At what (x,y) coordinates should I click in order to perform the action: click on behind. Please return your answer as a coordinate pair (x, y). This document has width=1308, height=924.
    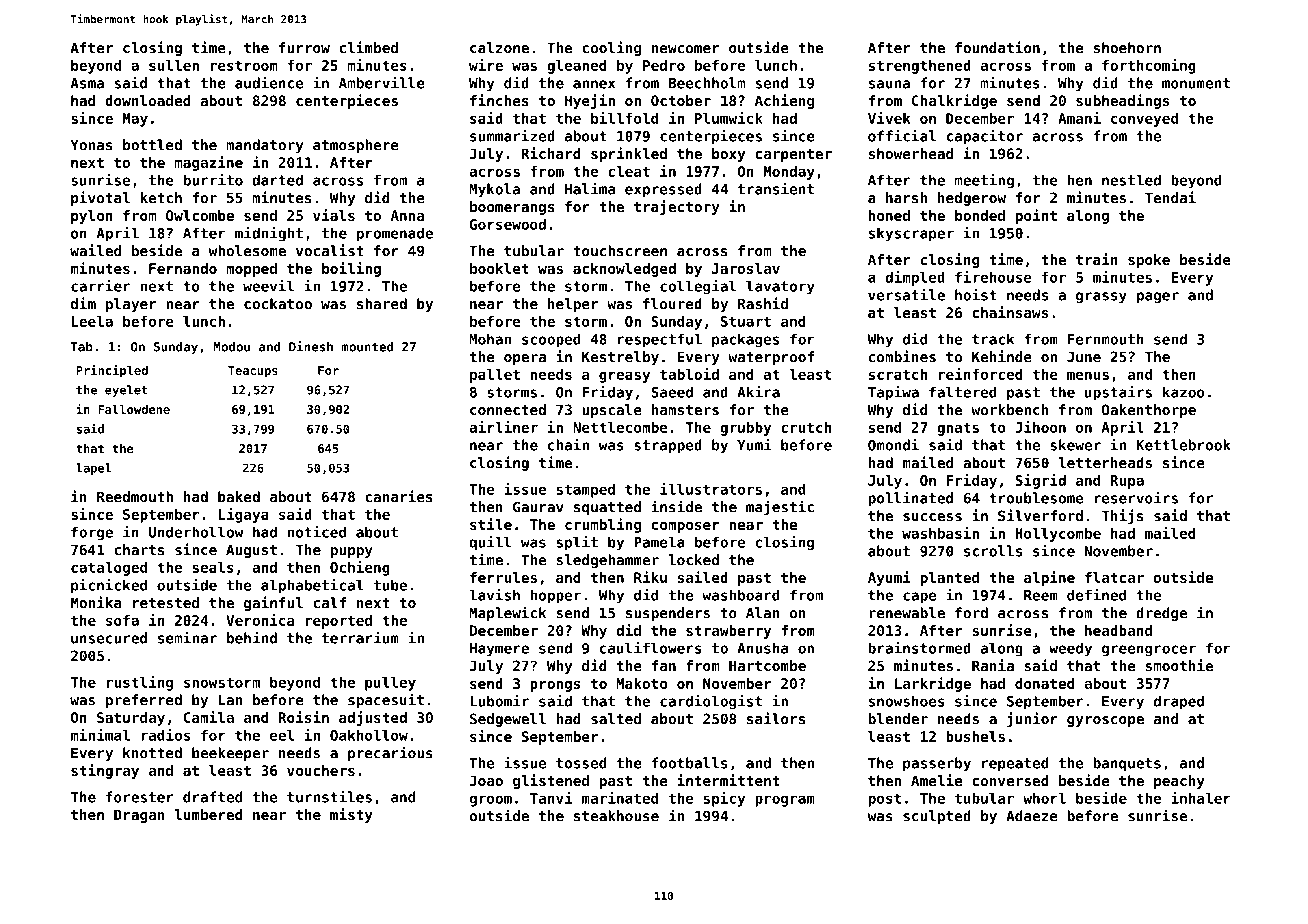
    Looking at the image, I should click on (252, 637).
